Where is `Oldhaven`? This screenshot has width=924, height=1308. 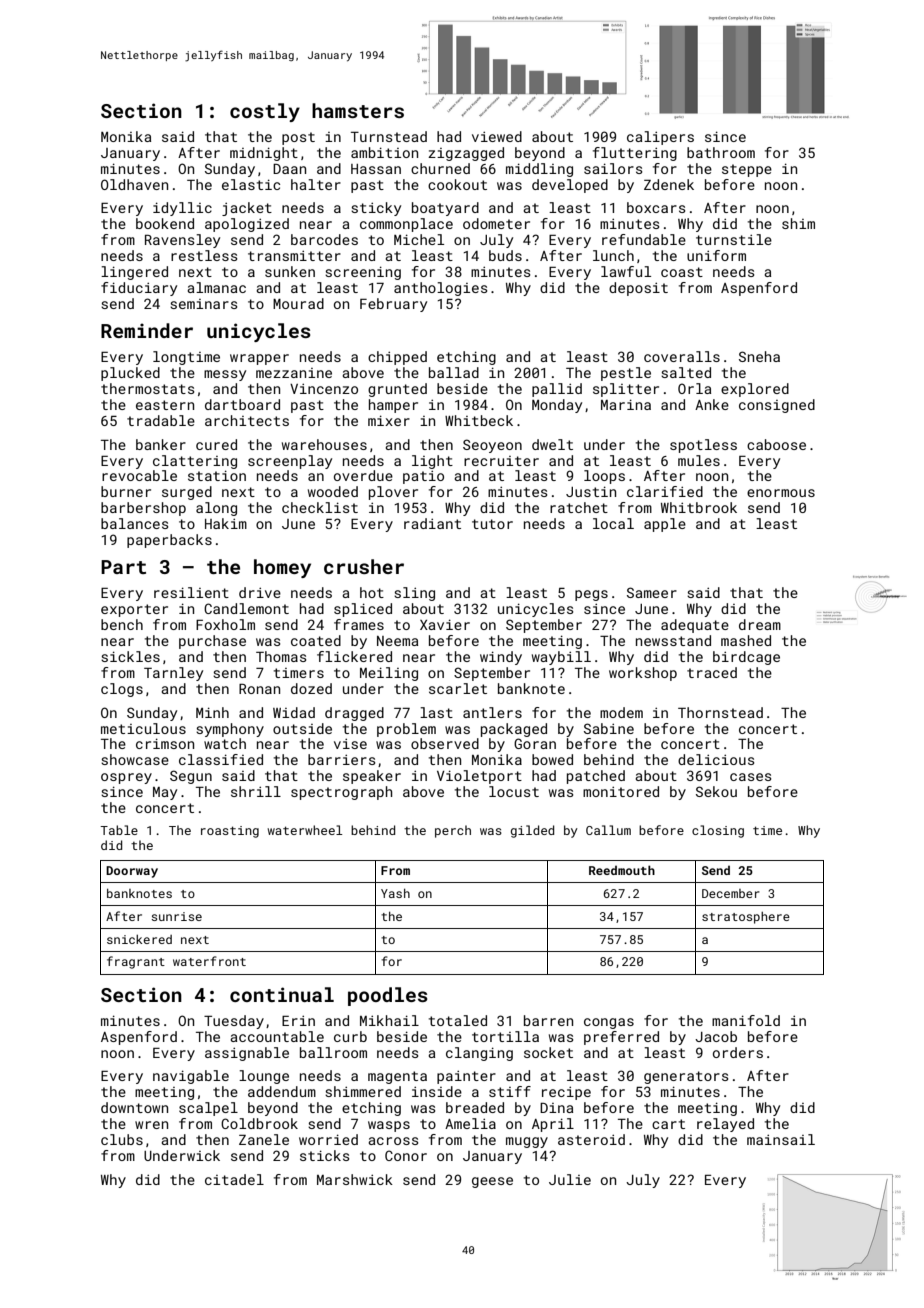
Oldhaven is located at coordinates (134, 184).
